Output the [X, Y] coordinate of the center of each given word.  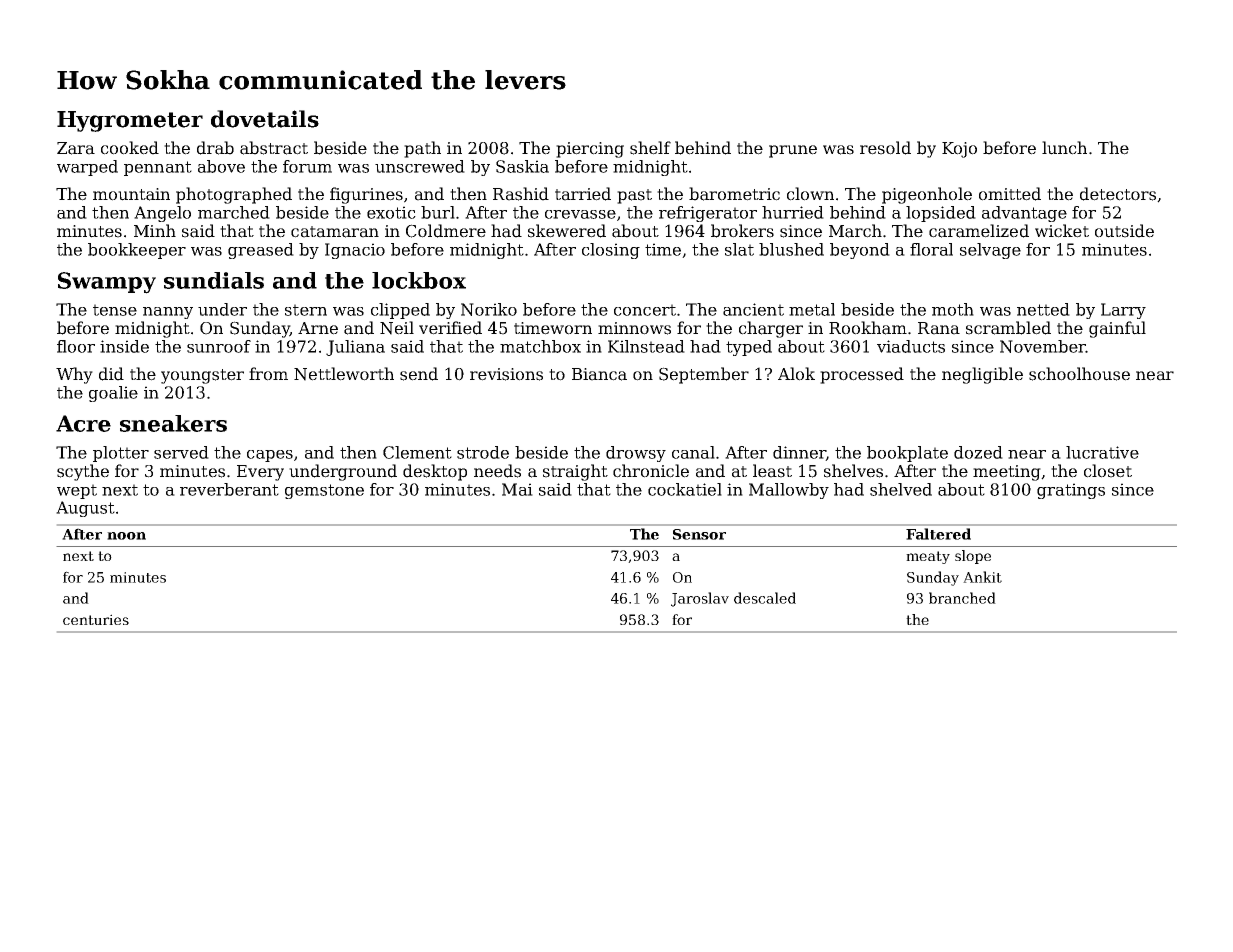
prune [793, 151]
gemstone [324, 491]
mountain [131, 194]
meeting [1007, 473]
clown [810, 194]
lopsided [941, 214]
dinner [799, 453]
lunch [1064, 148]
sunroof [219, 346]
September [704, 375]
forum [307, 166]
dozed [978, 452]
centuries [96, 619]
